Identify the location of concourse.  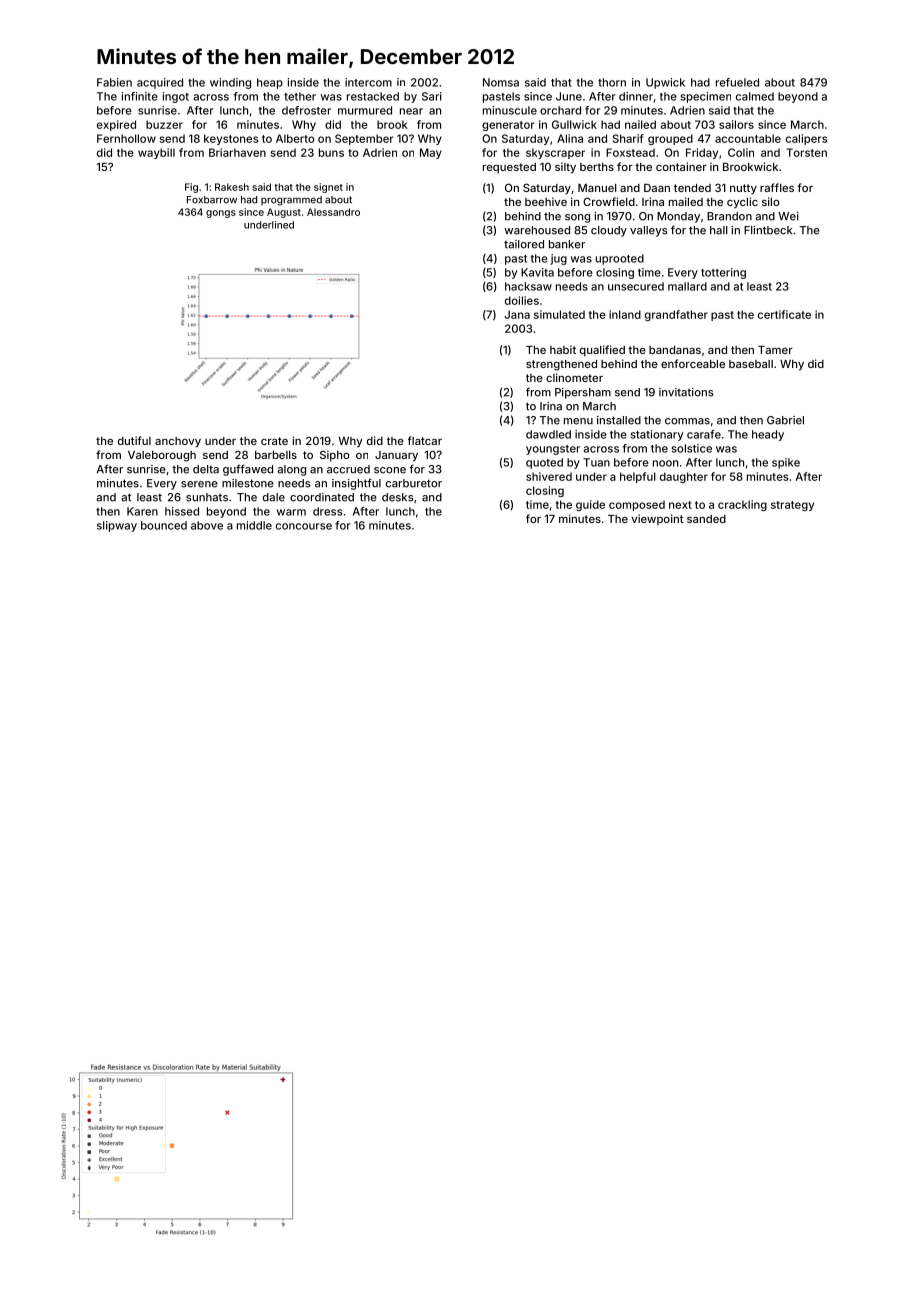
(304, 526).
